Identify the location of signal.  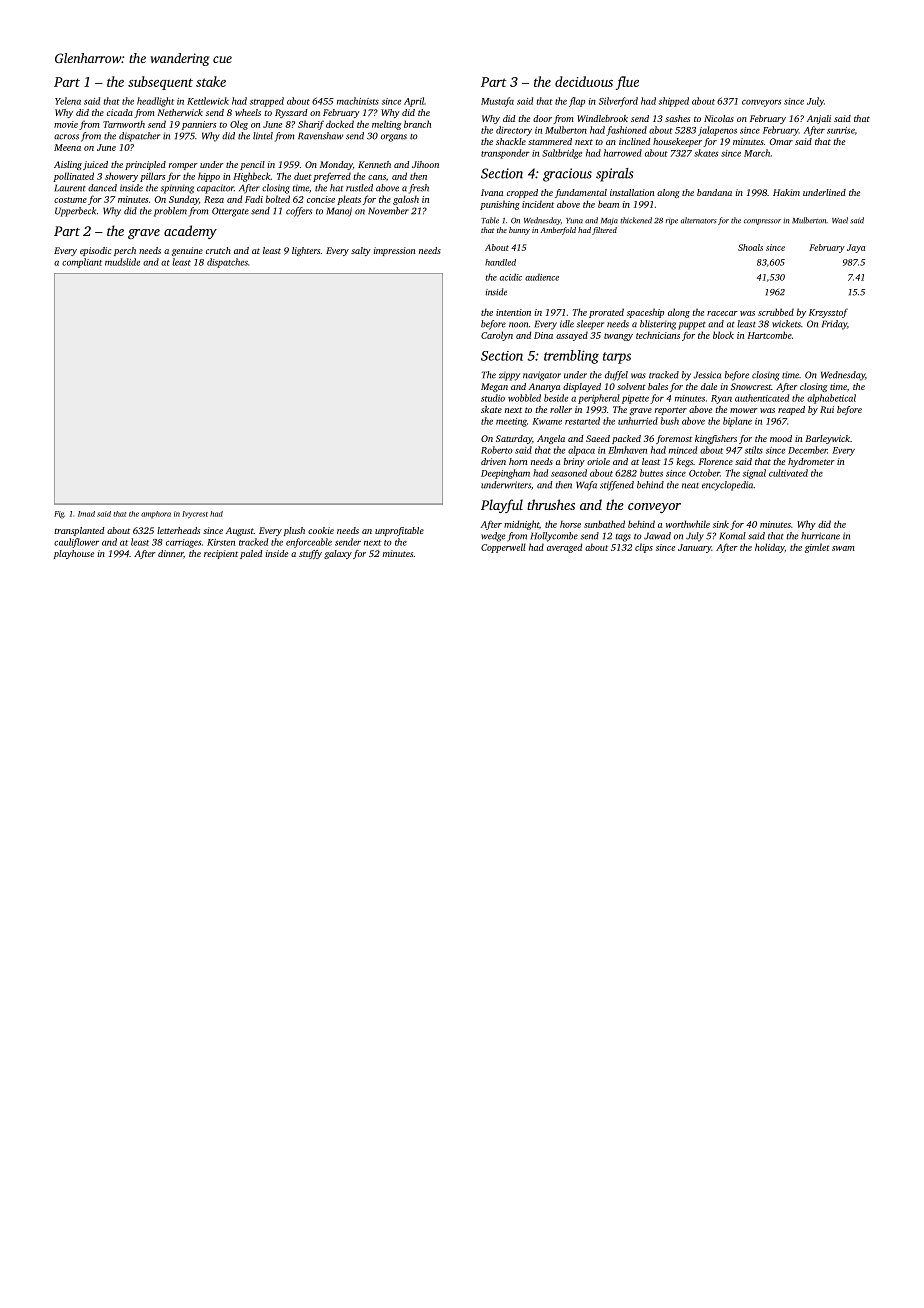
(754, 474).
